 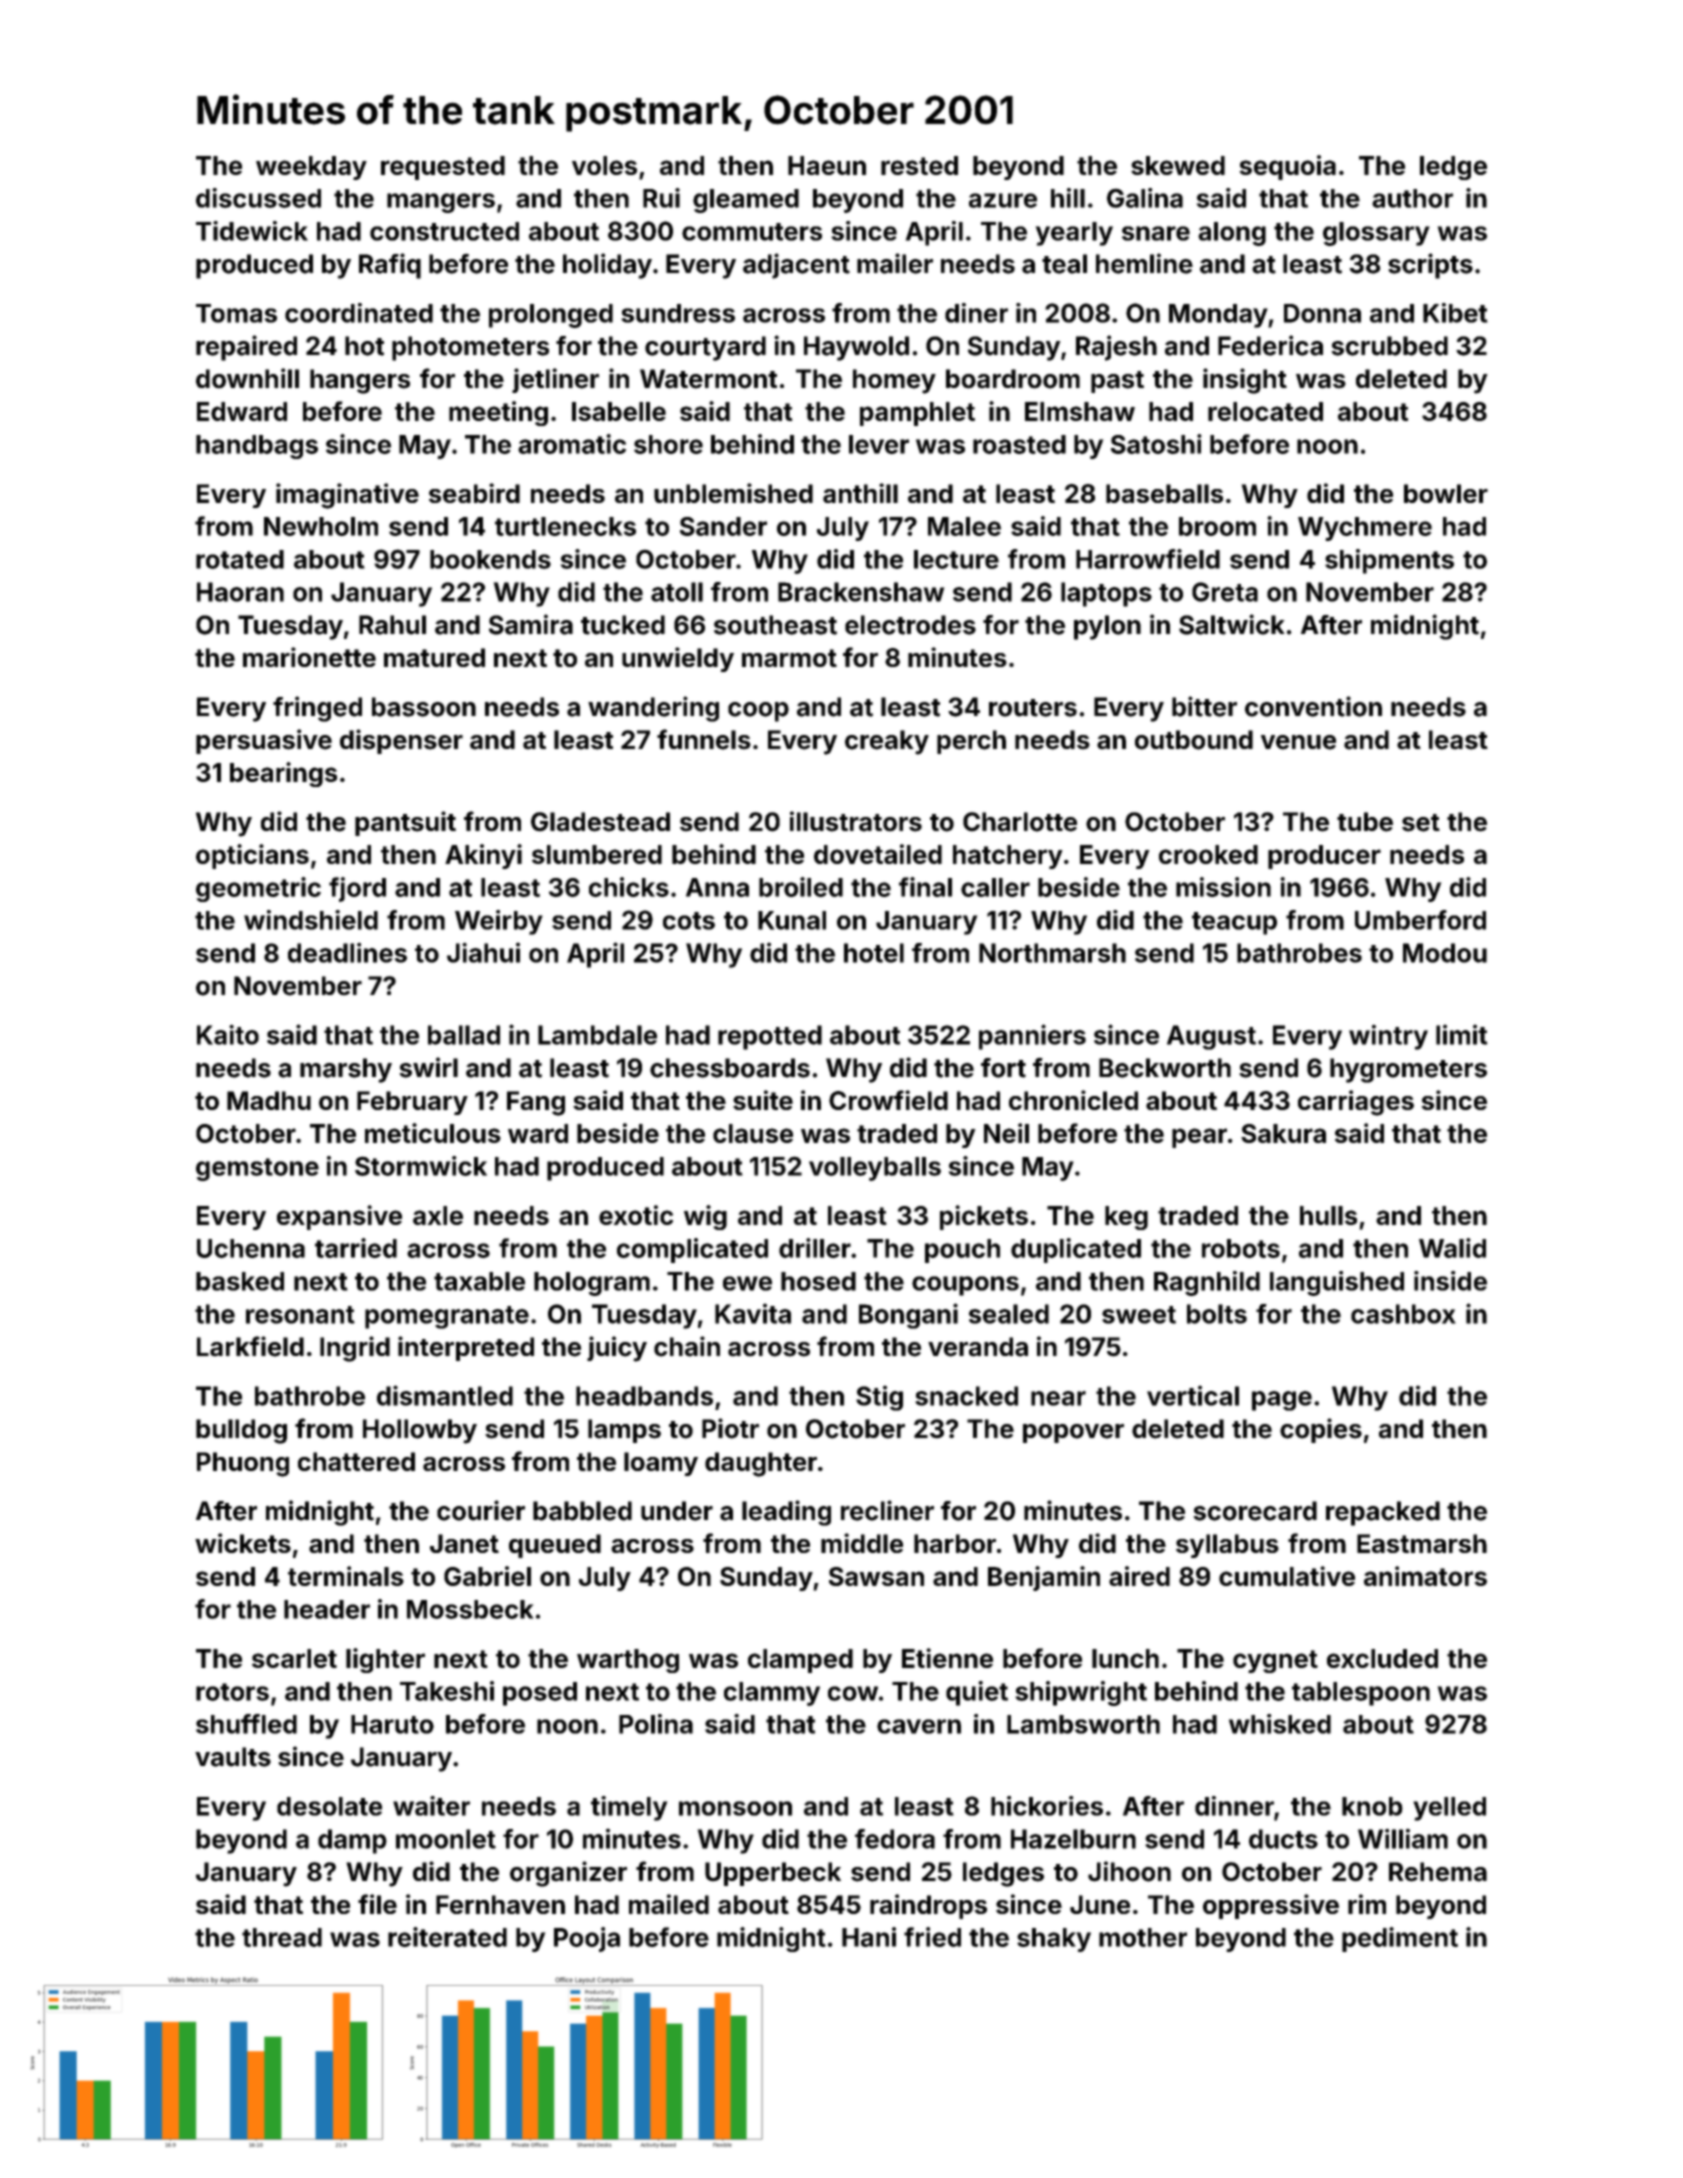 What do you see at coordinates (775, 625) in the screenshot?
I see `southeast` at bounding box center [775, 625].
